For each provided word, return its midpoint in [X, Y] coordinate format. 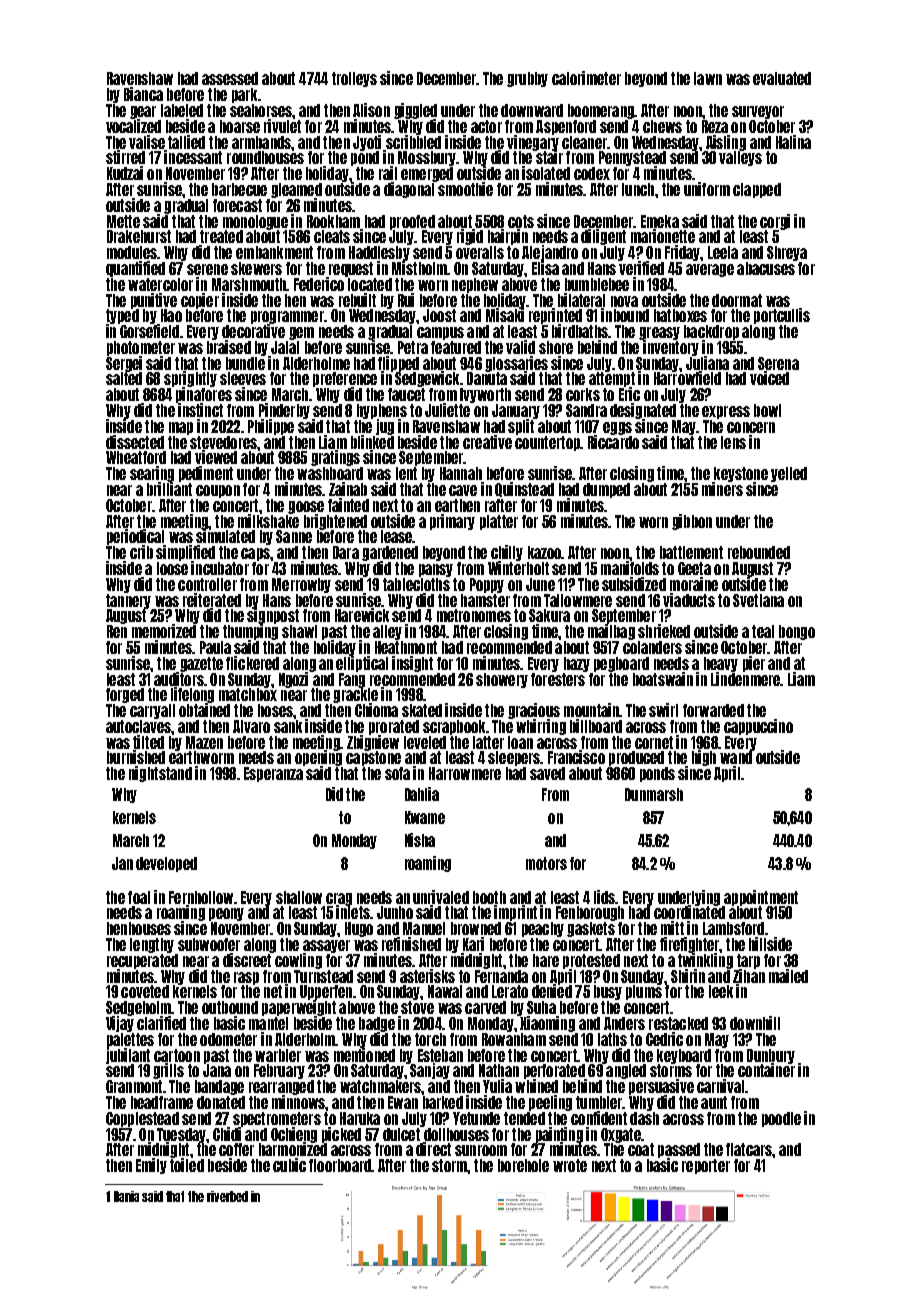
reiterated [212, 600]
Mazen [204, 742]
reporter [706, 1166]
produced [636, 758]
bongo [797, 632]
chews [662, 126]
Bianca [143, 94]
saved [547, 773]
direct [433, 1149]
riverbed [227, 1196]
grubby [527, 79]
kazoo [544, 552]
